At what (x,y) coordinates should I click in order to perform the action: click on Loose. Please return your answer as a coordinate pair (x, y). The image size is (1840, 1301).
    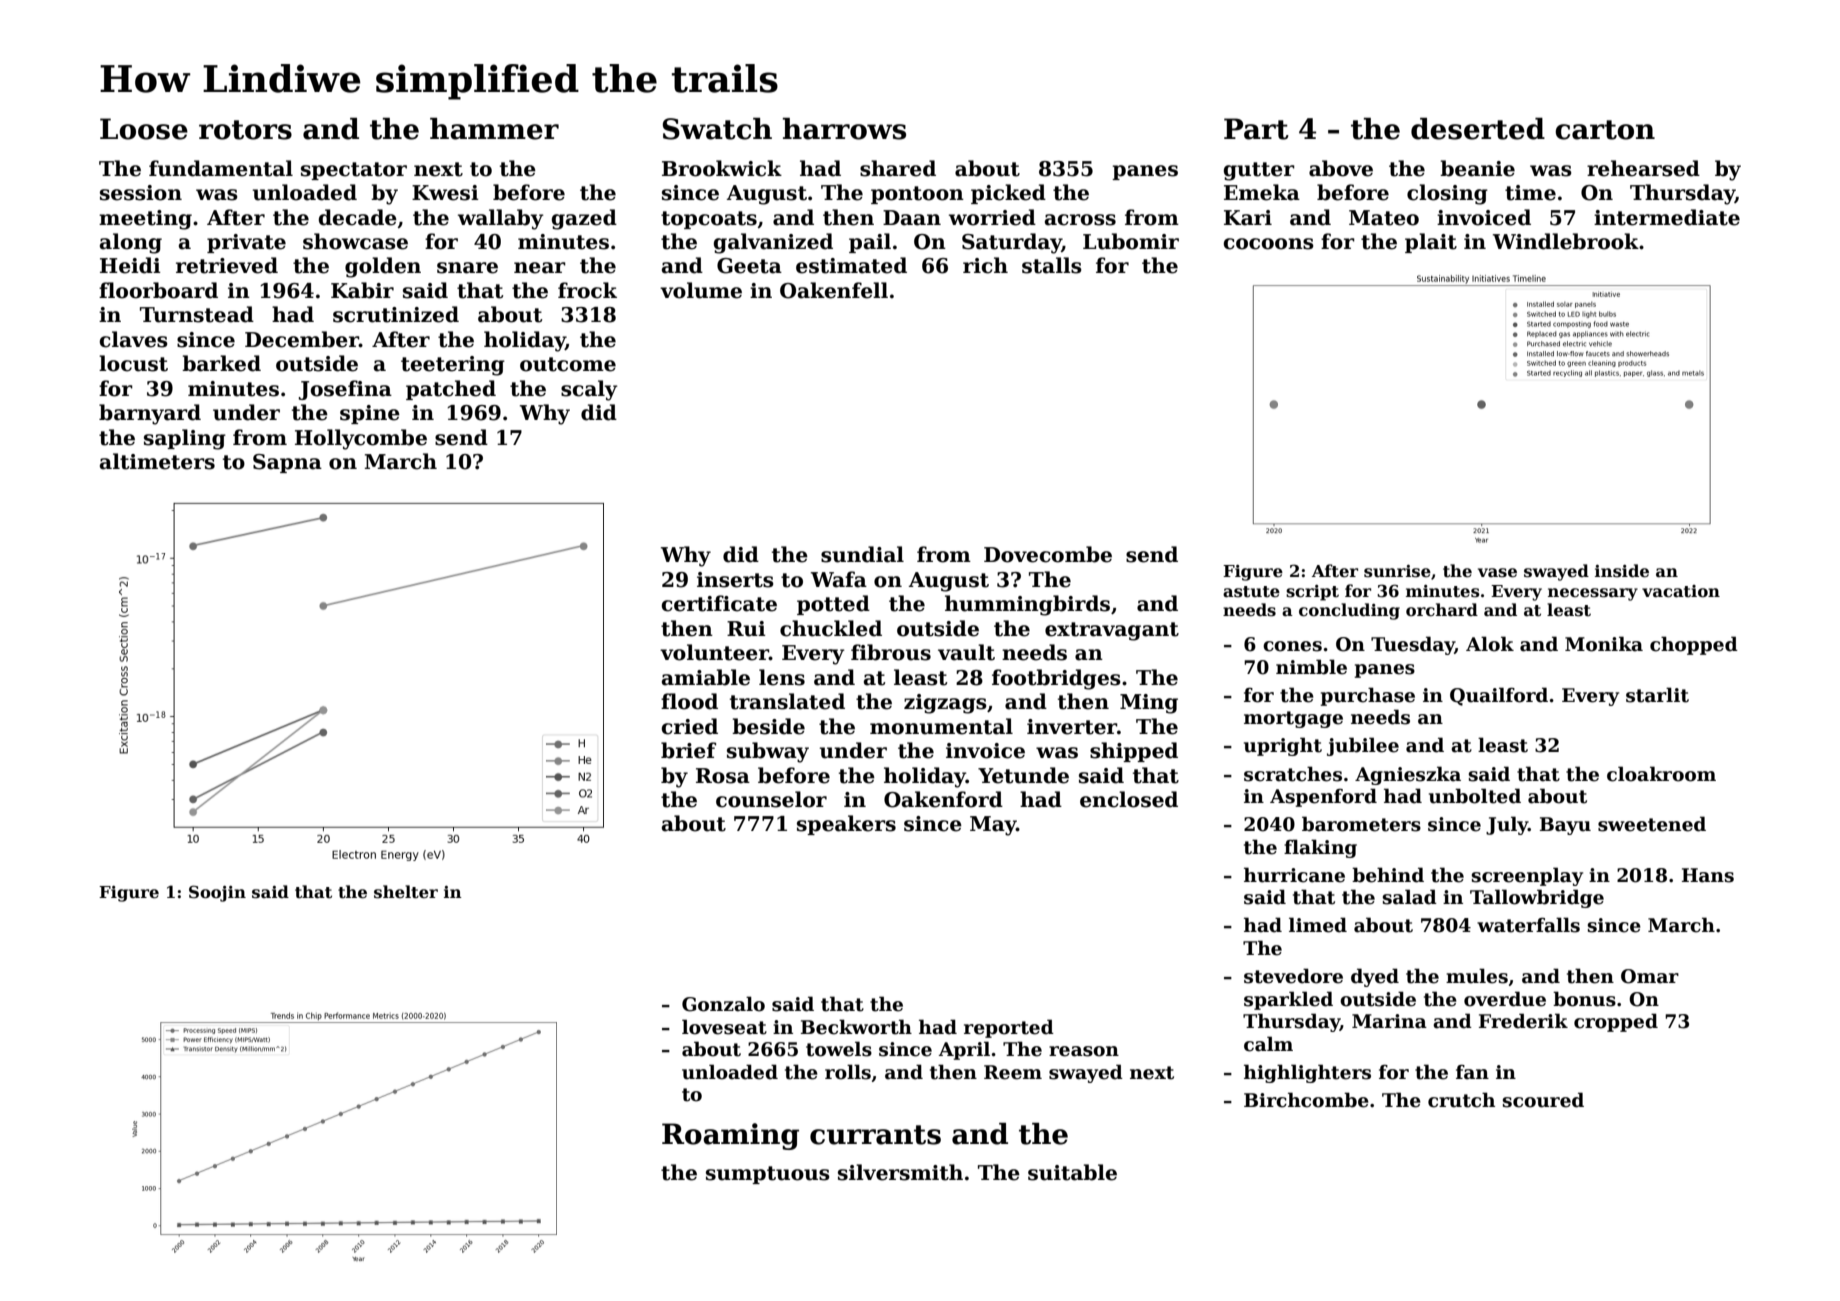
    Looking at the image, I should click on (144, 129).
